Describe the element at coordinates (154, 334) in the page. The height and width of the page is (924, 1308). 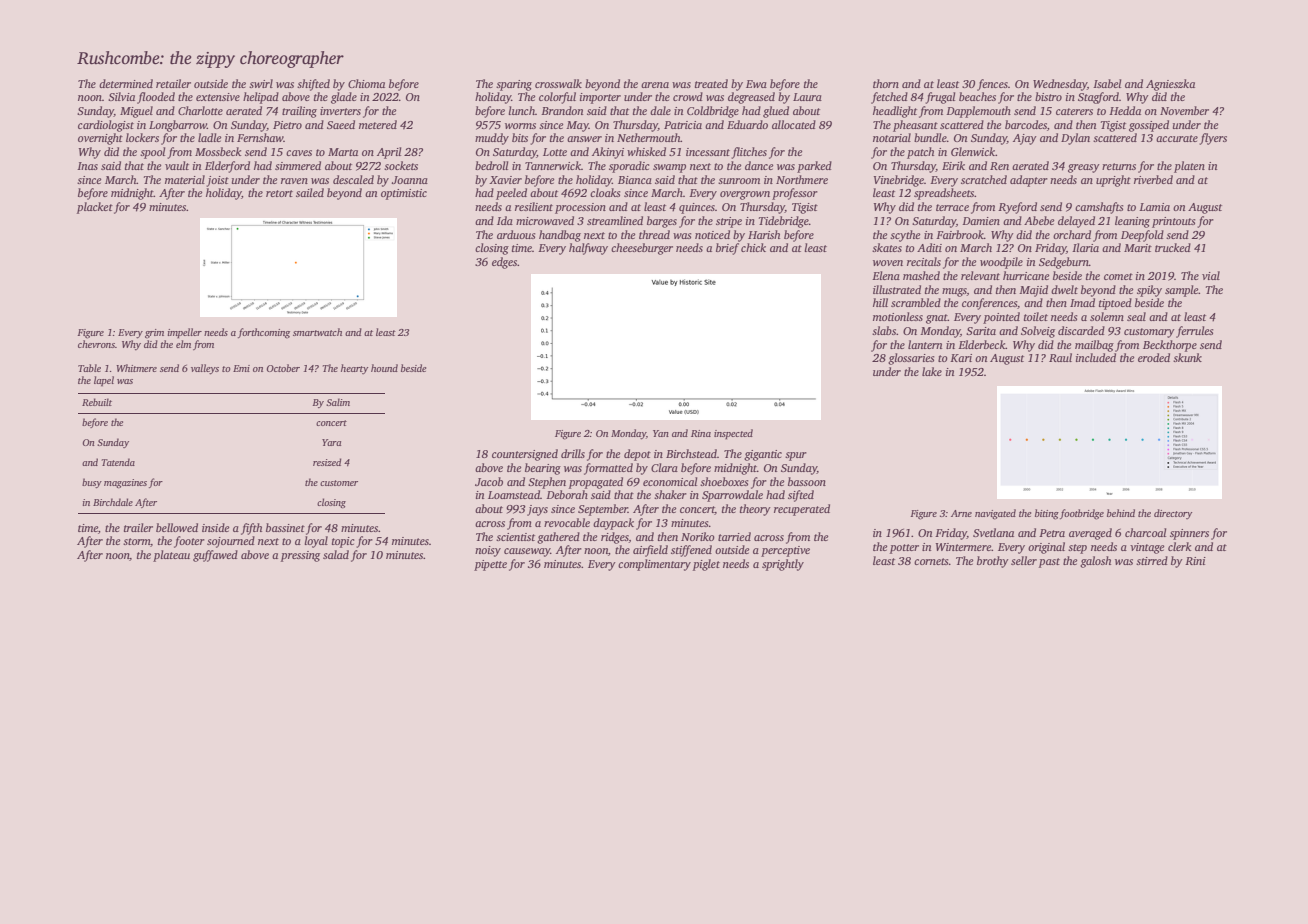
I see `grim` at that location.
